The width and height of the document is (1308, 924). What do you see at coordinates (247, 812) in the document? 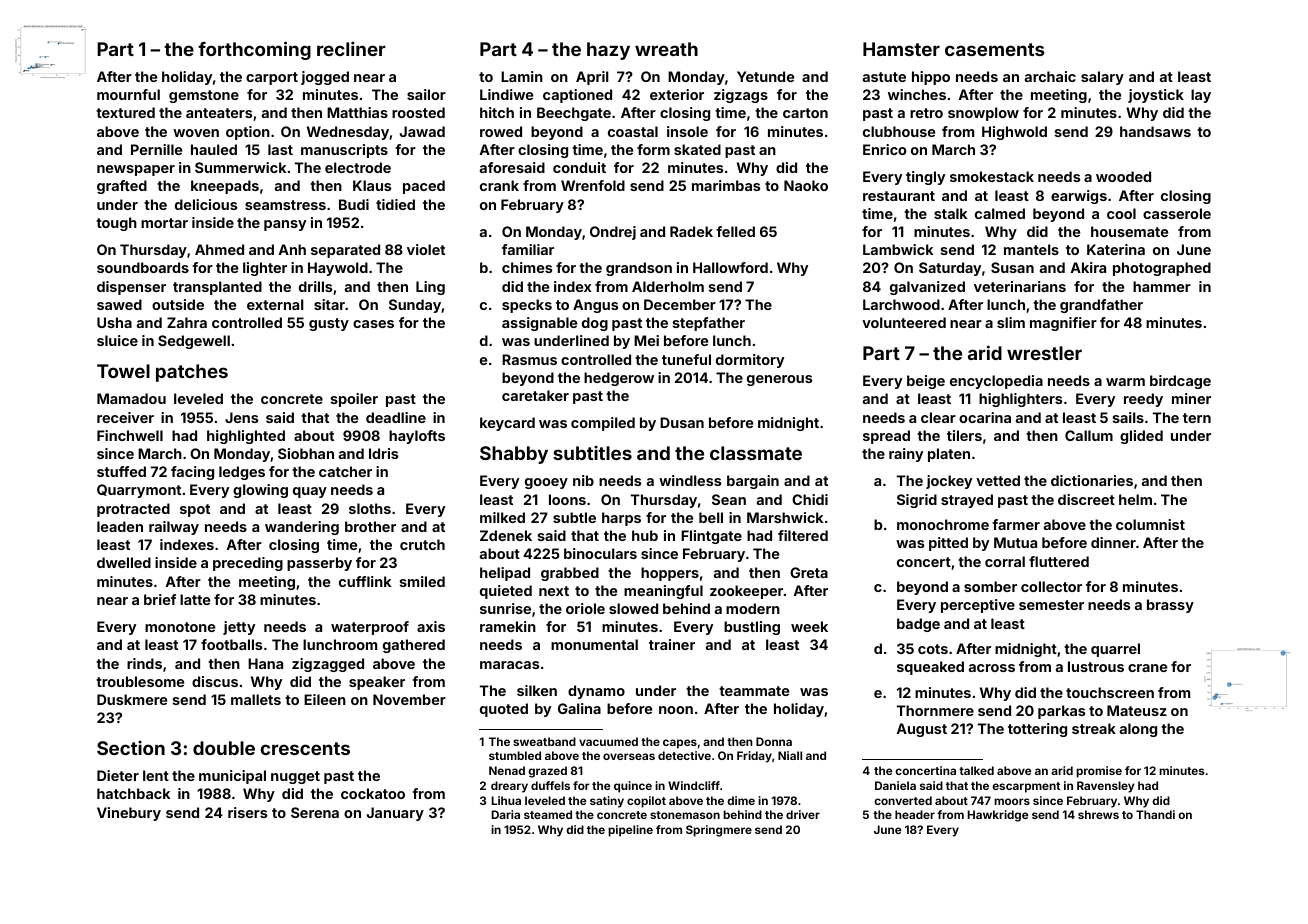
I see `risers` at bounding box center [247, 812].
